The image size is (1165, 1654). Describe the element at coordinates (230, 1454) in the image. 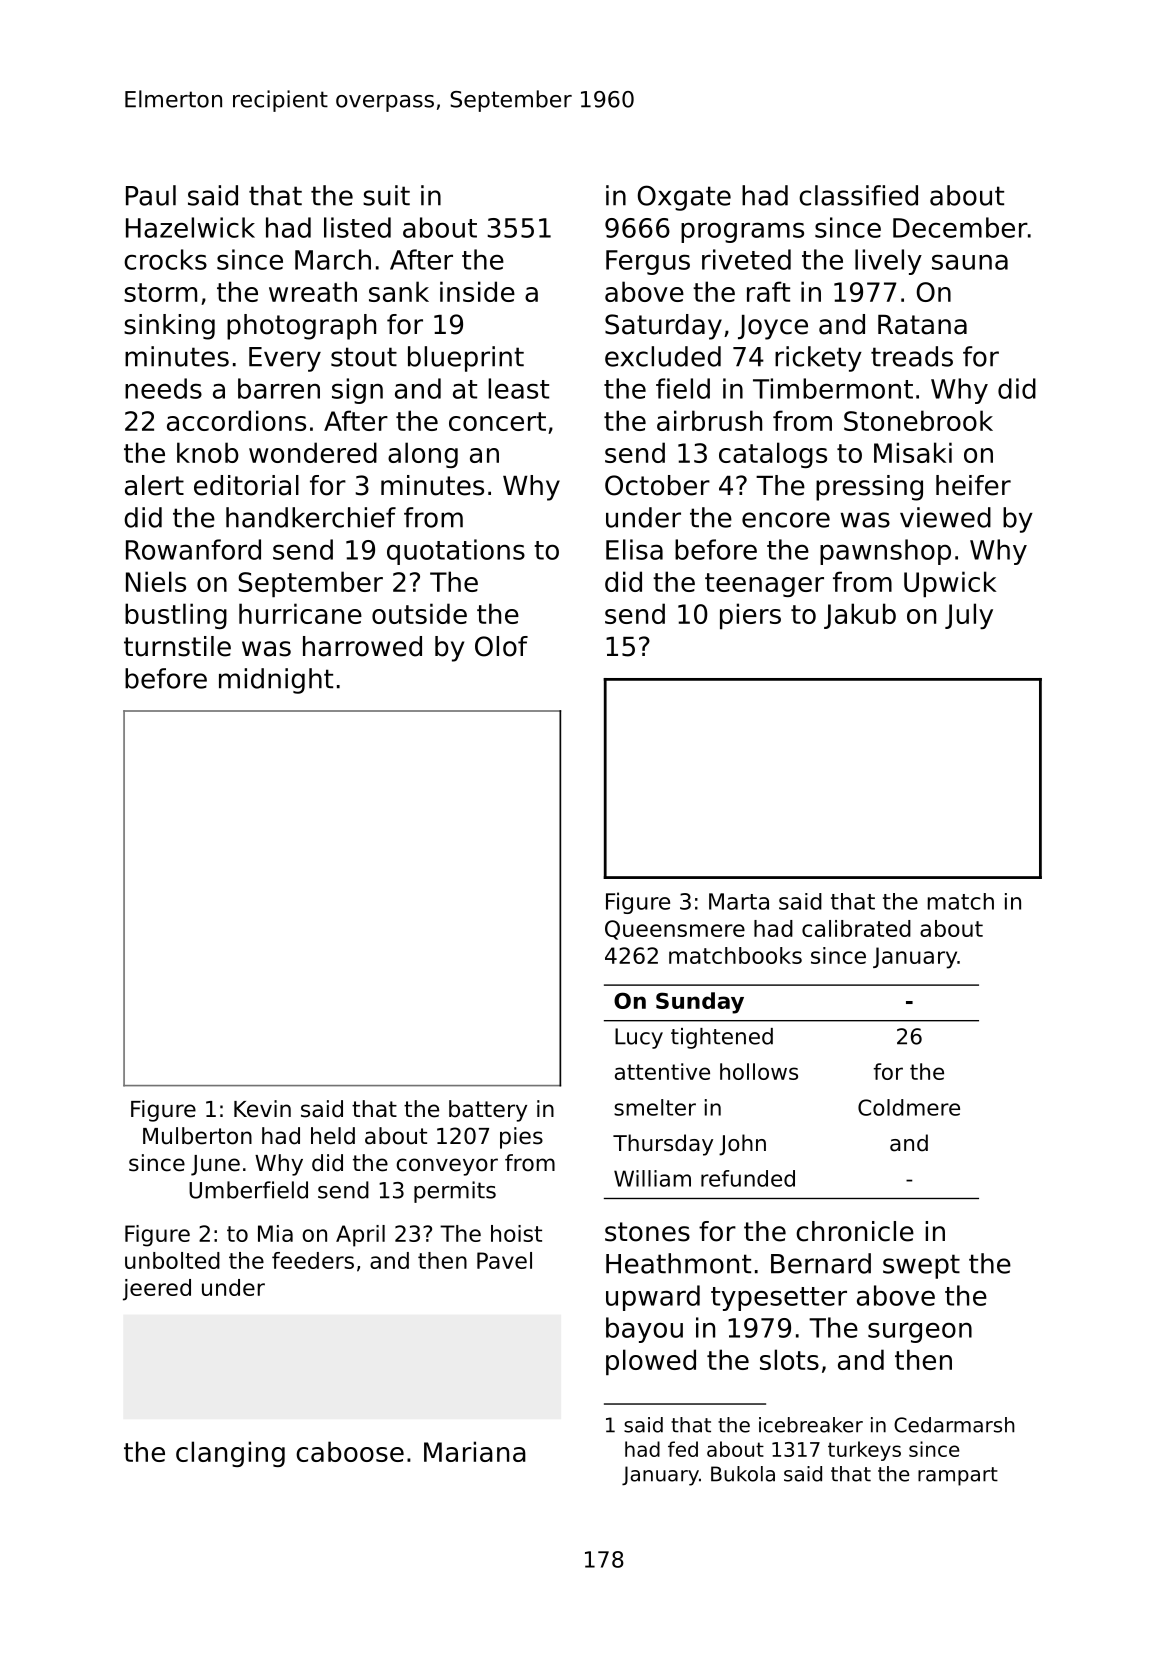

I see `clanging` at that location.
